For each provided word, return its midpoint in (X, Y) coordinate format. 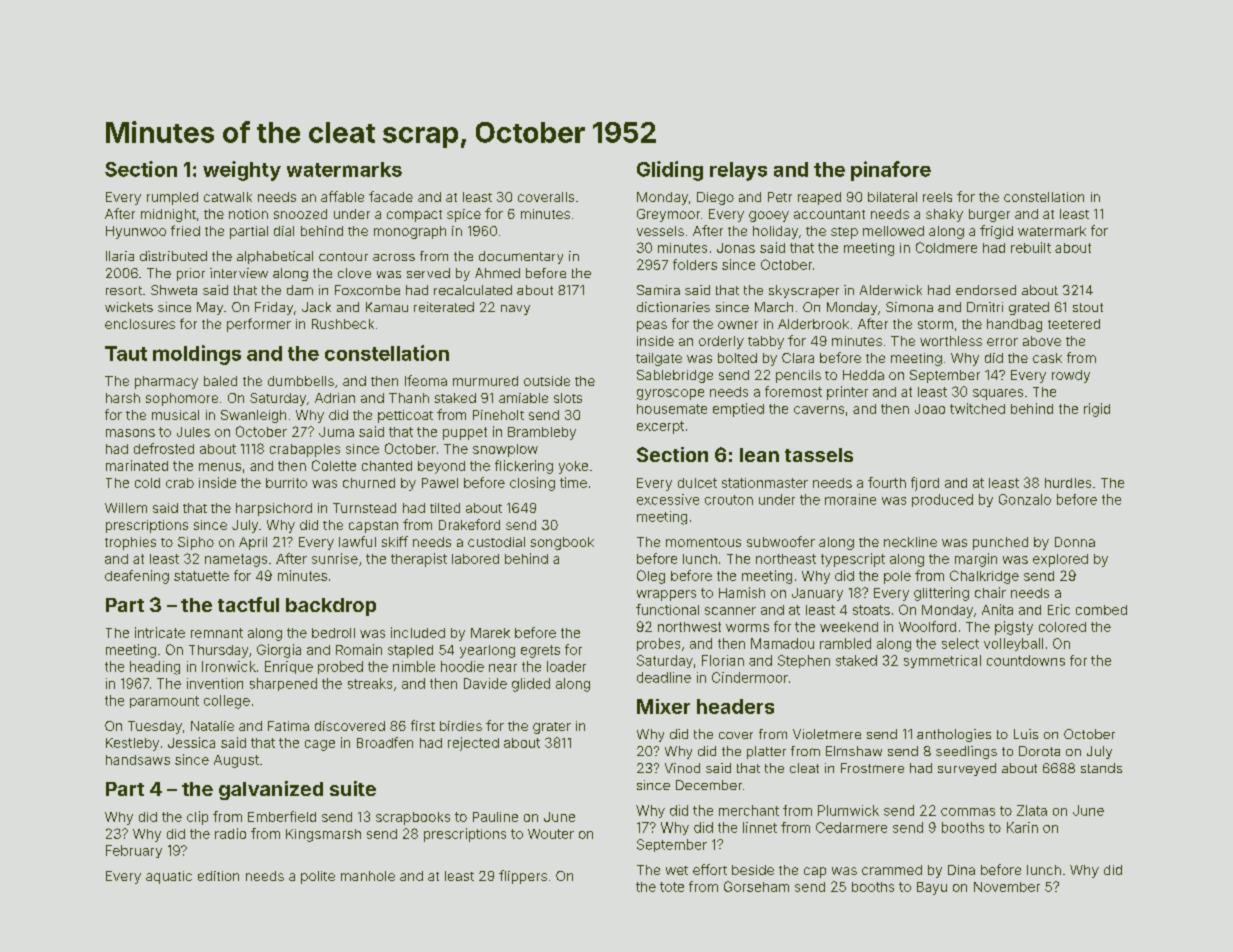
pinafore (891, 171)
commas (968, 812)
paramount (164, 702)
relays (738, 171)
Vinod (682, 768)
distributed (173, 256)
